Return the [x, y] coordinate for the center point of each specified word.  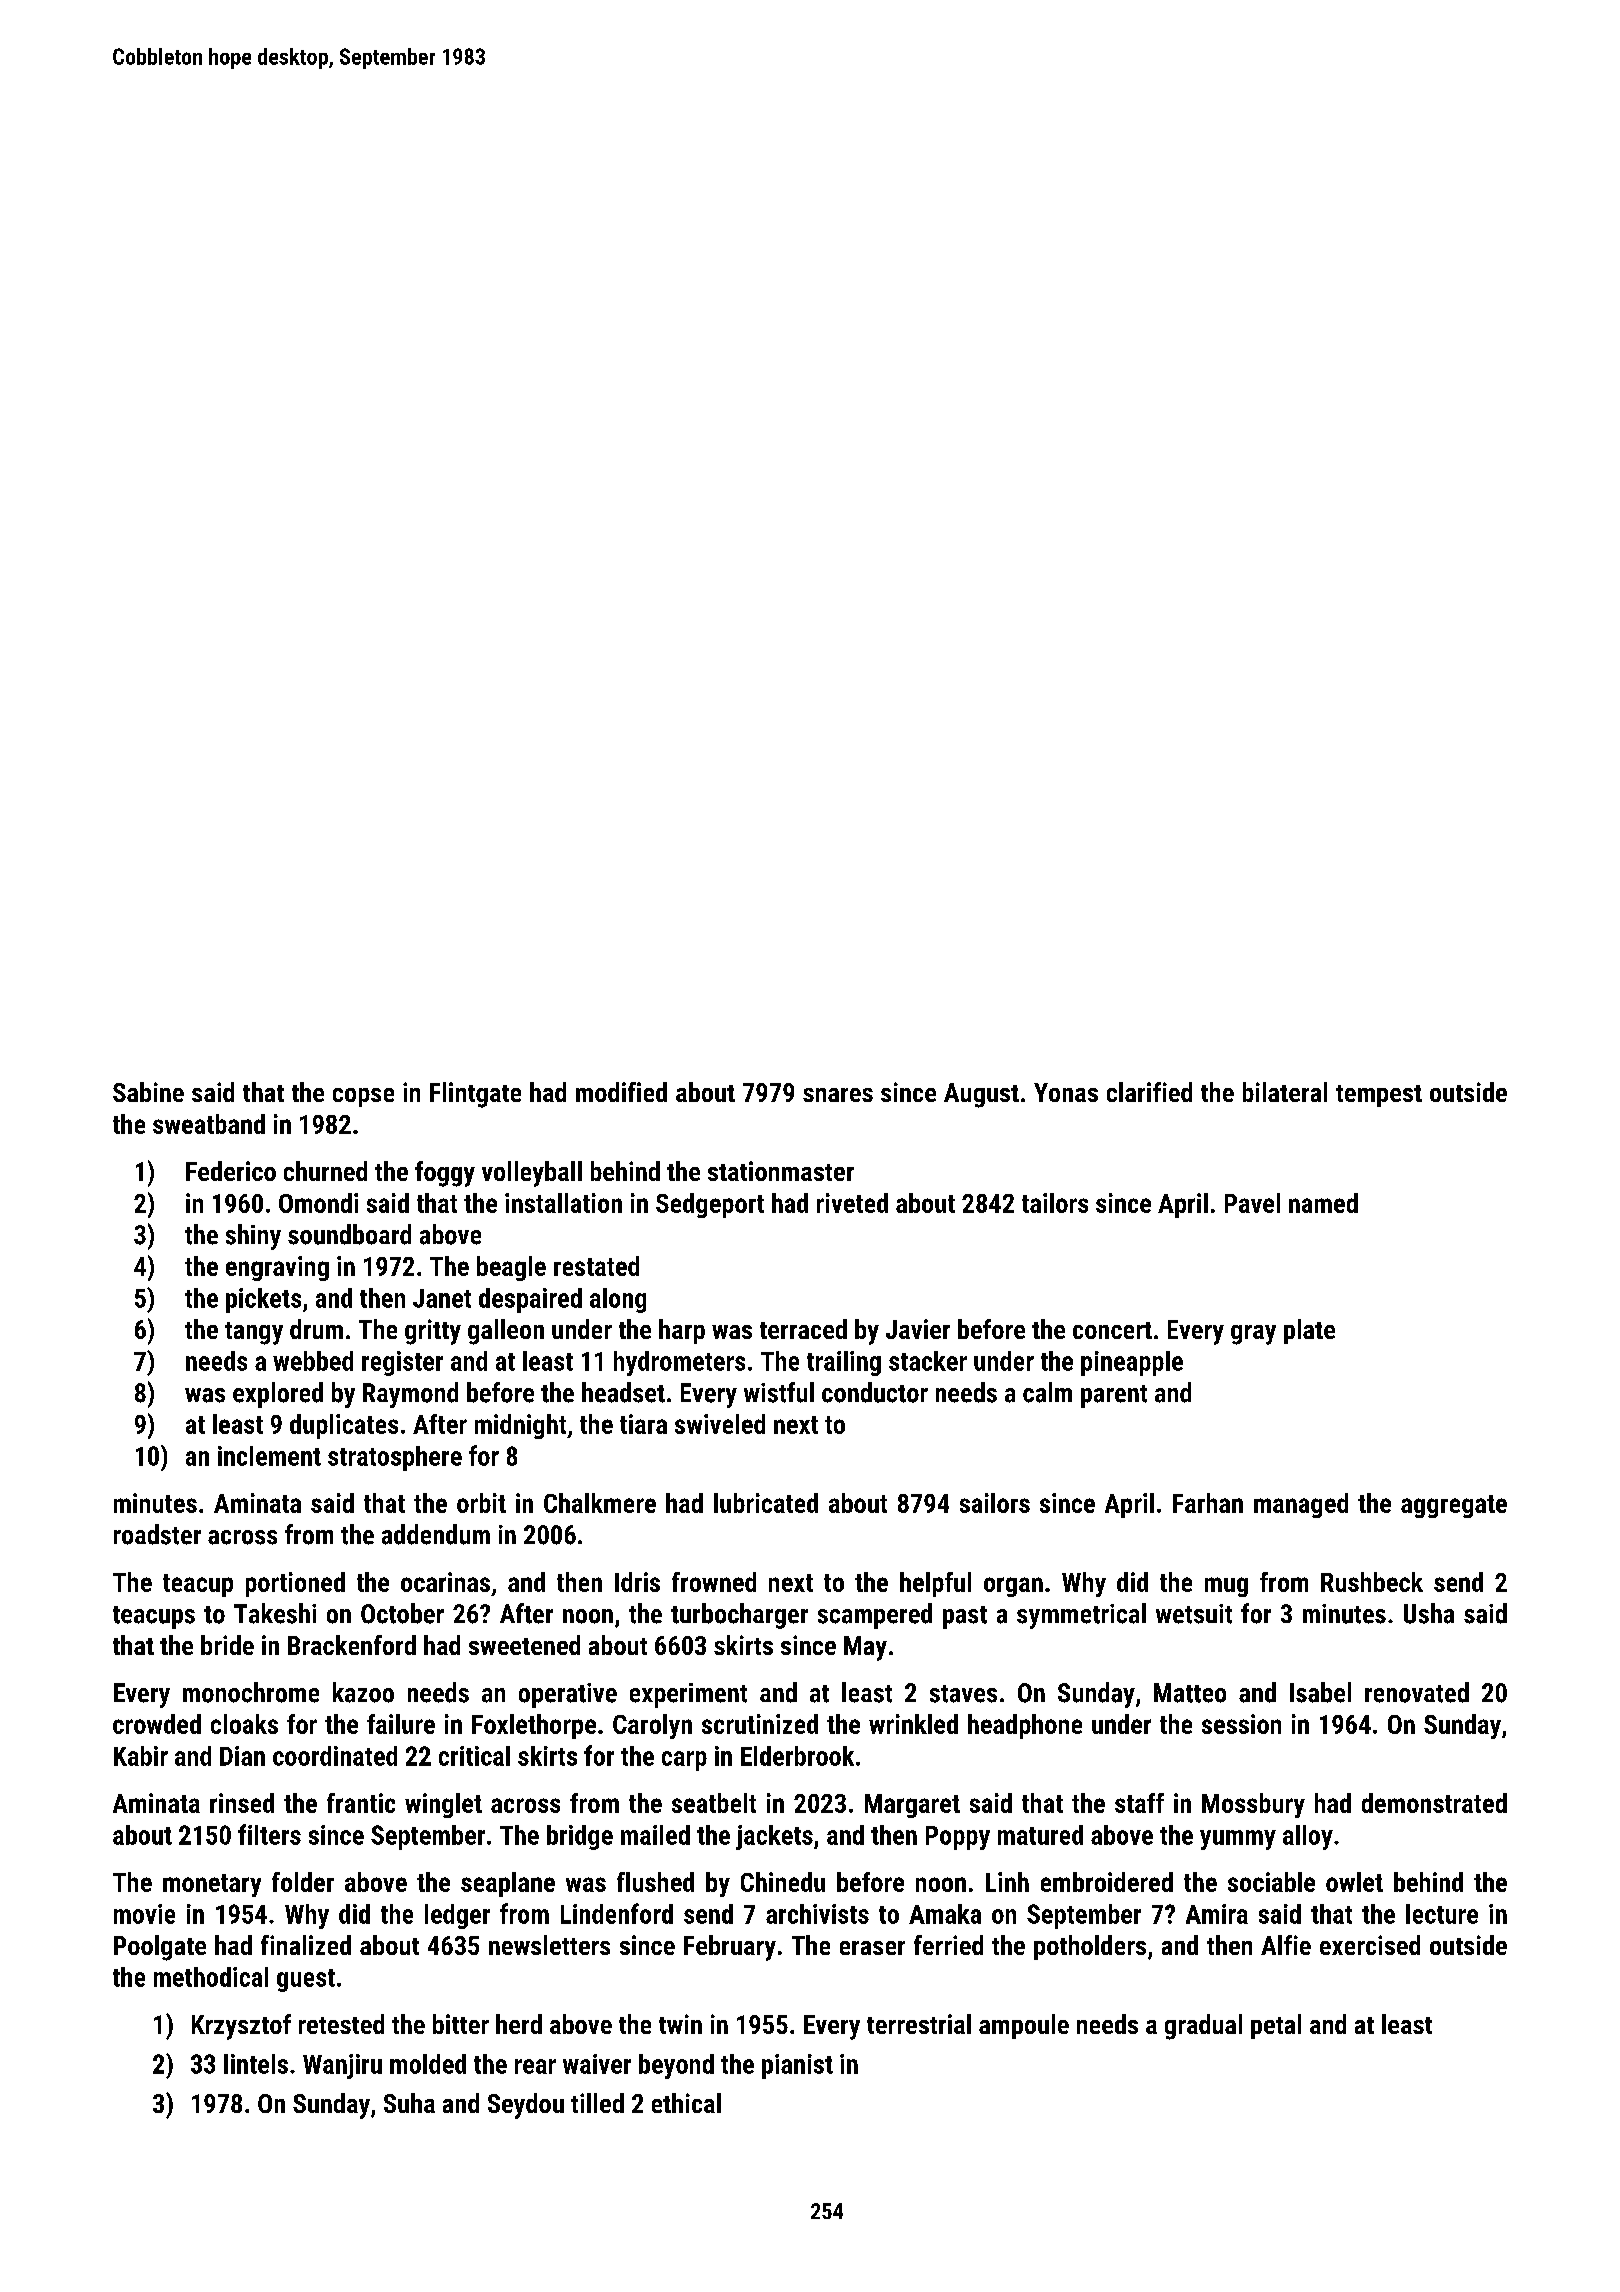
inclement [269, 1456]
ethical [686, 2103]
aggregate [1454, 1506]
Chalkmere [600, 1503]
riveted [852, 1203]
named [1323, 1203]
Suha [409, 2103]
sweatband [209, 1124]
